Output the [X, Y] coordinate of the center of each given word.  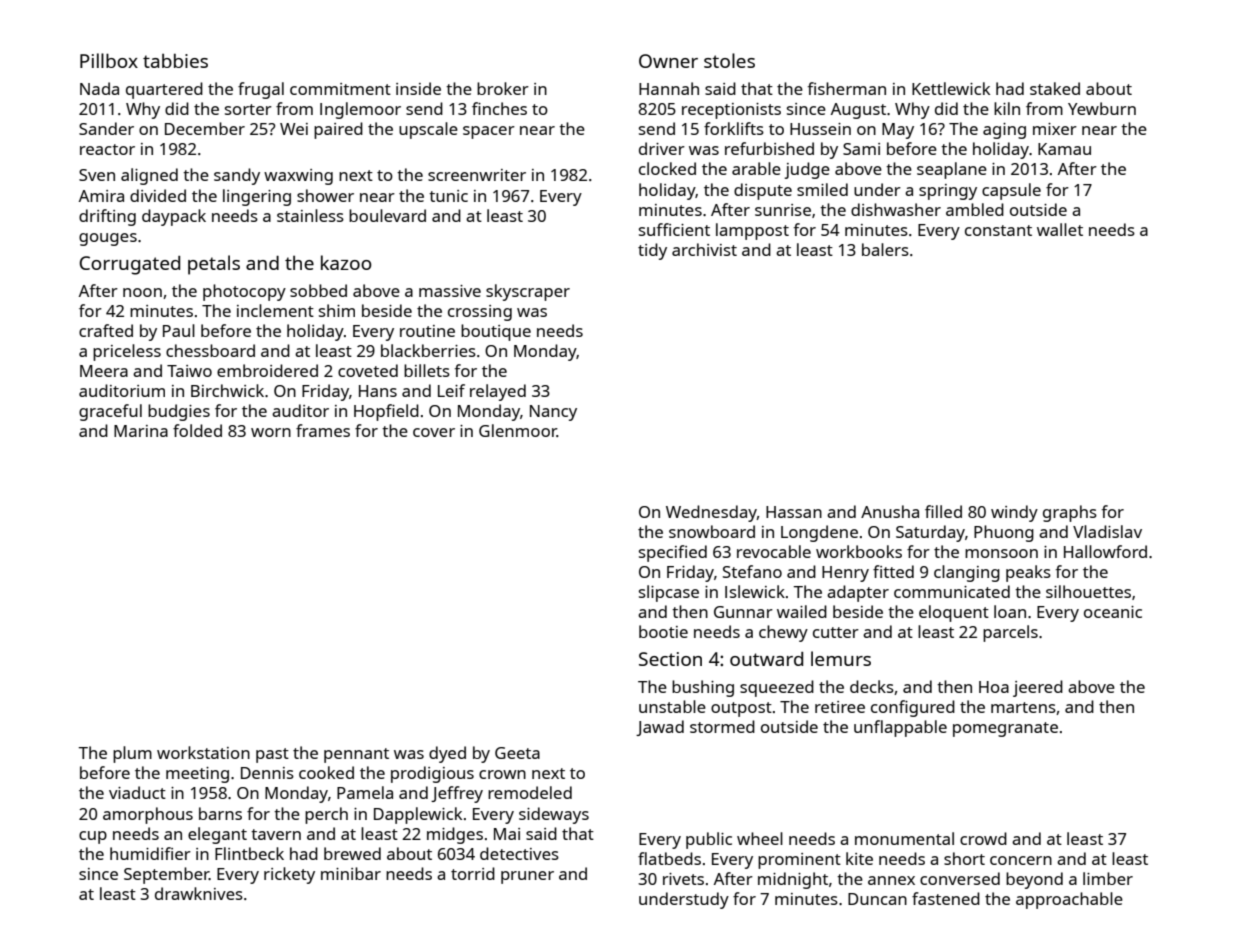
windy [1014, 513]
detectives [519, 853]
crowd [983, 838]
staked [1055, 88]
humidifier [150, 853]
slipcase [669, 593]
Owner [668, 61]
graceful [110, 412]
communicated [952, 591]
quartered [164, 90]
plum [132, 754]
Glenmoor [518, 430]
